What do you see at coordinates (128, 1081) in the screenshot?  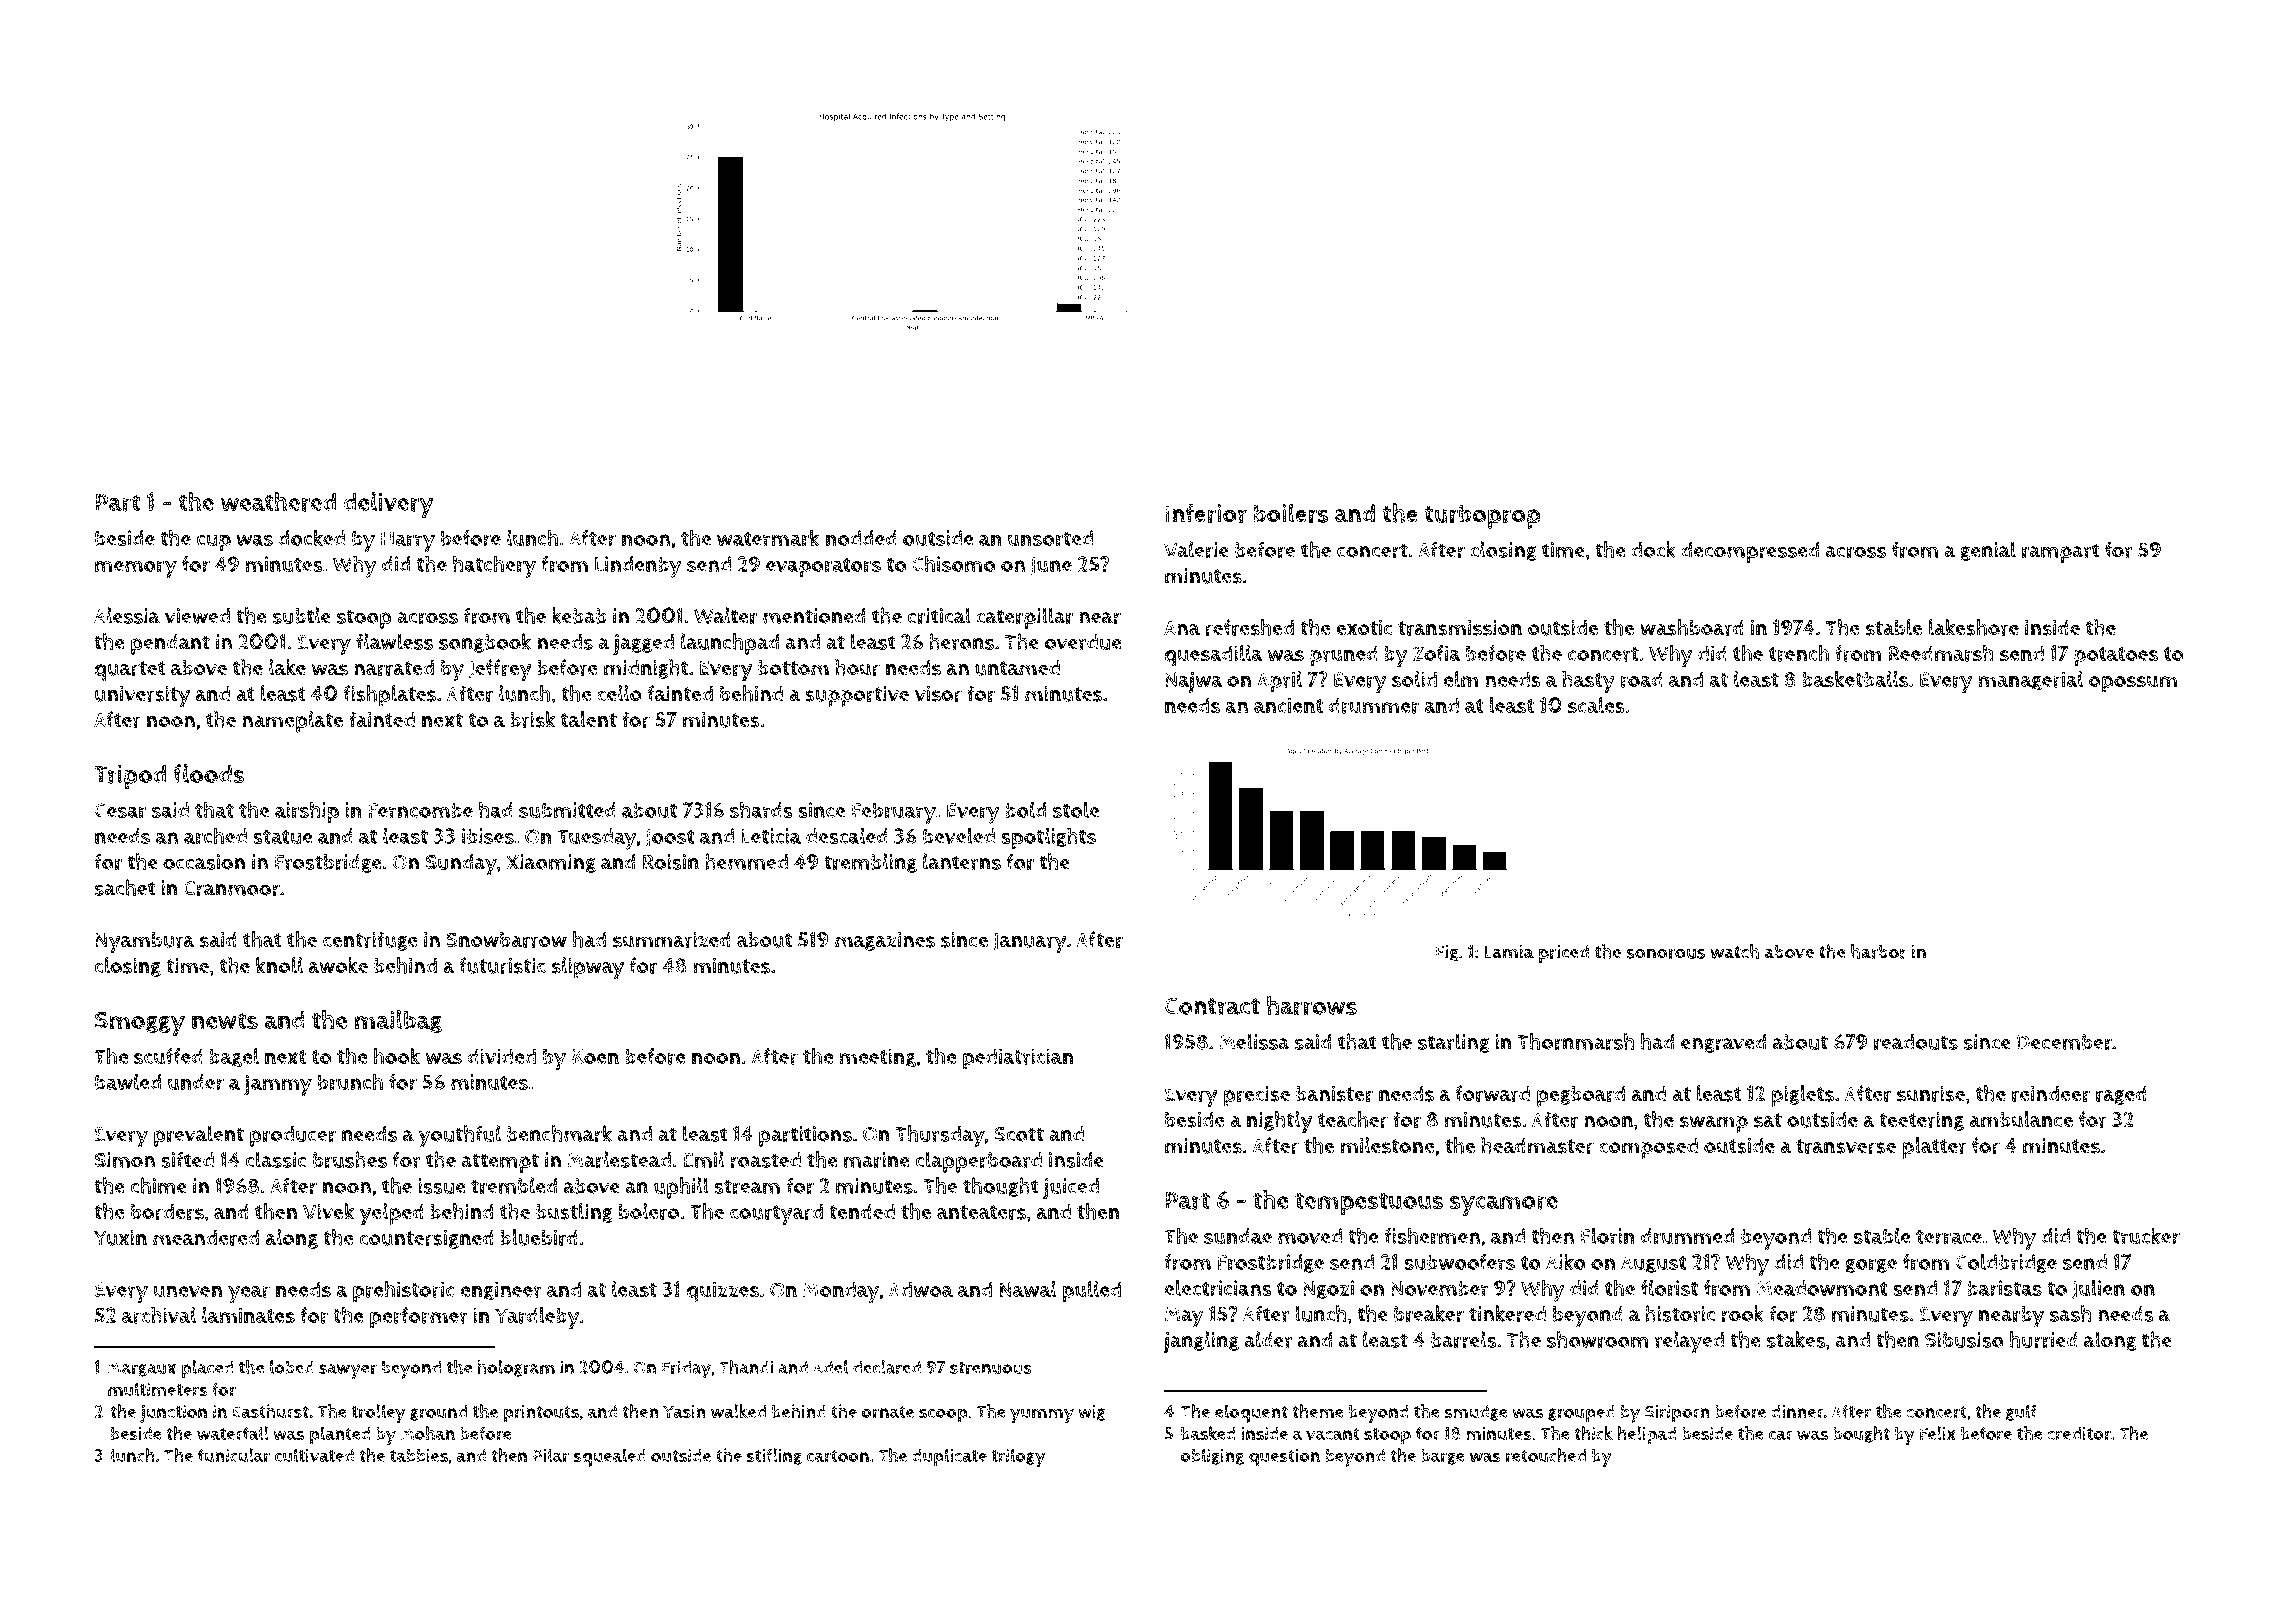 I see `bawled` at bounding box center [128, 1081].
